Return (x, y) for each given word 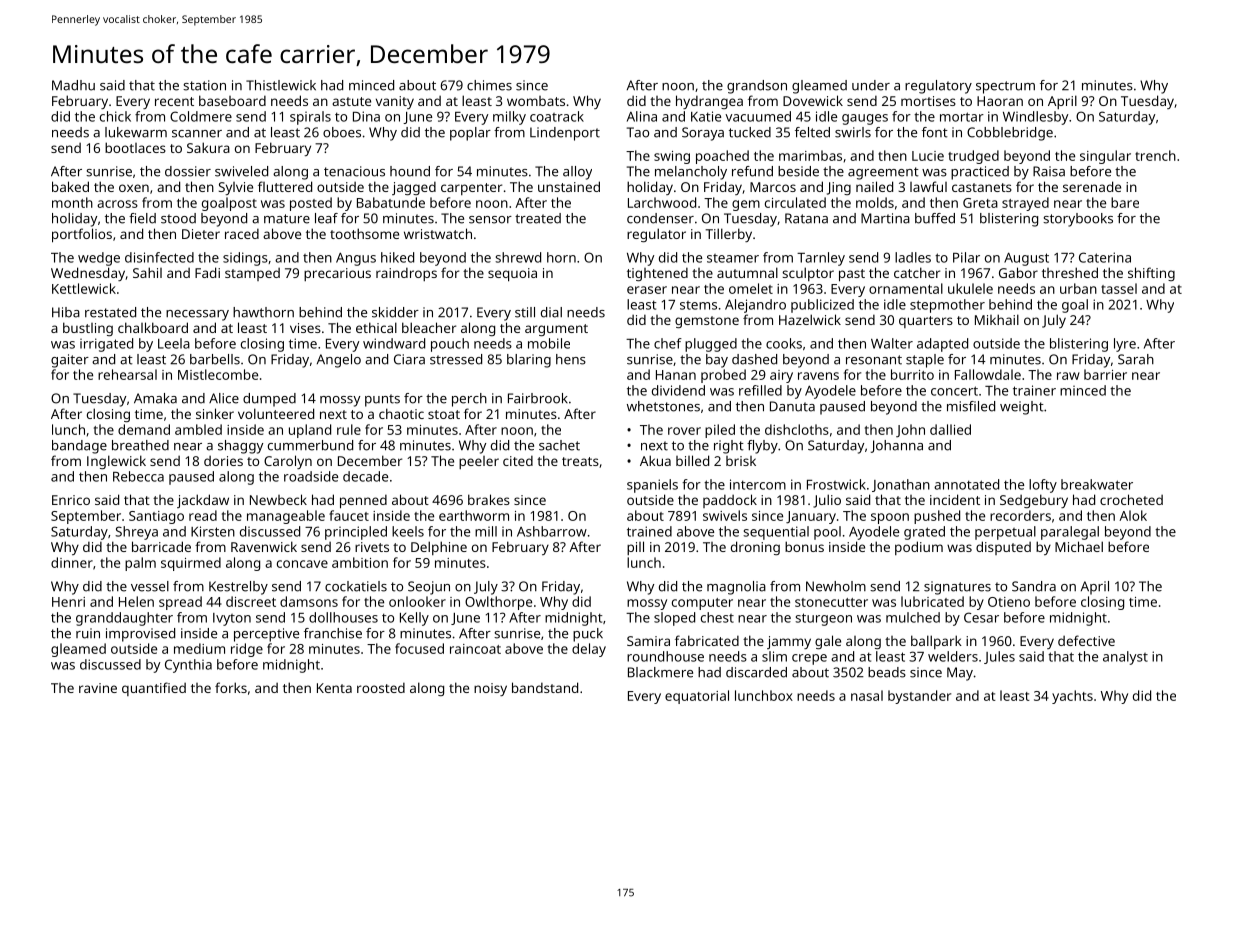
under (871, 85)
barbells (215, 359)
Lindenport (565, 134)
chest (717, 617)
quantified (154, 689)
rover (684, 431)
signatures (957, 588)
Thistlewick (281, 85)
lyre (1125, 345)
